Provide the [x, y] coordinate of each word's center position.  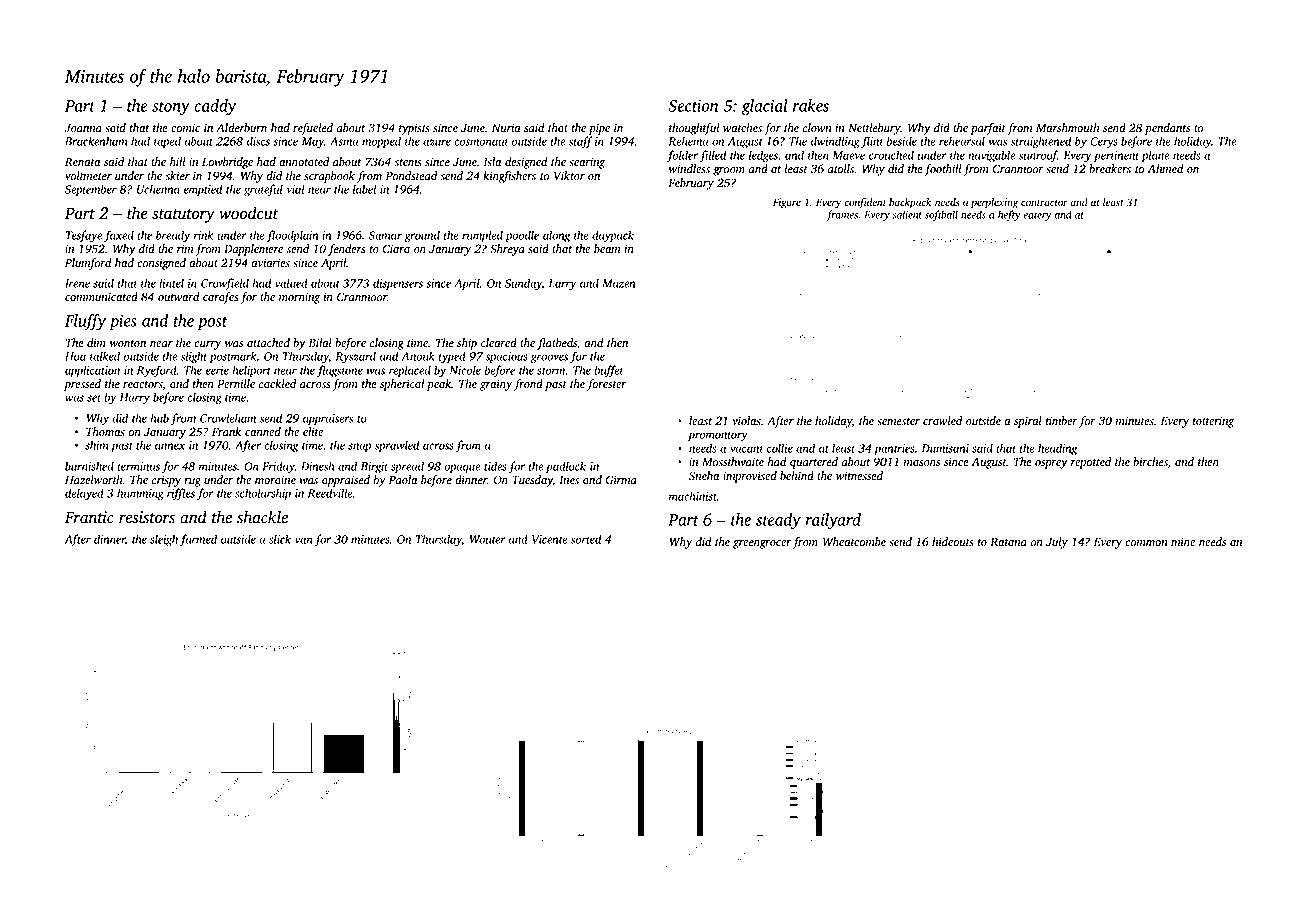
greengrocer [762, 544]
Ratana [1008, 542]
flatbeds [557, 344]
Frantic [89, 517]
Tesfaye [84, 236]
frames [842, 215]
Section [693, 106]
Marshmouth [1067, 128]
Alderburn [241, 128]
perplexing [994, 203]
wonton [128, 344]
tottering [1213, 422]
